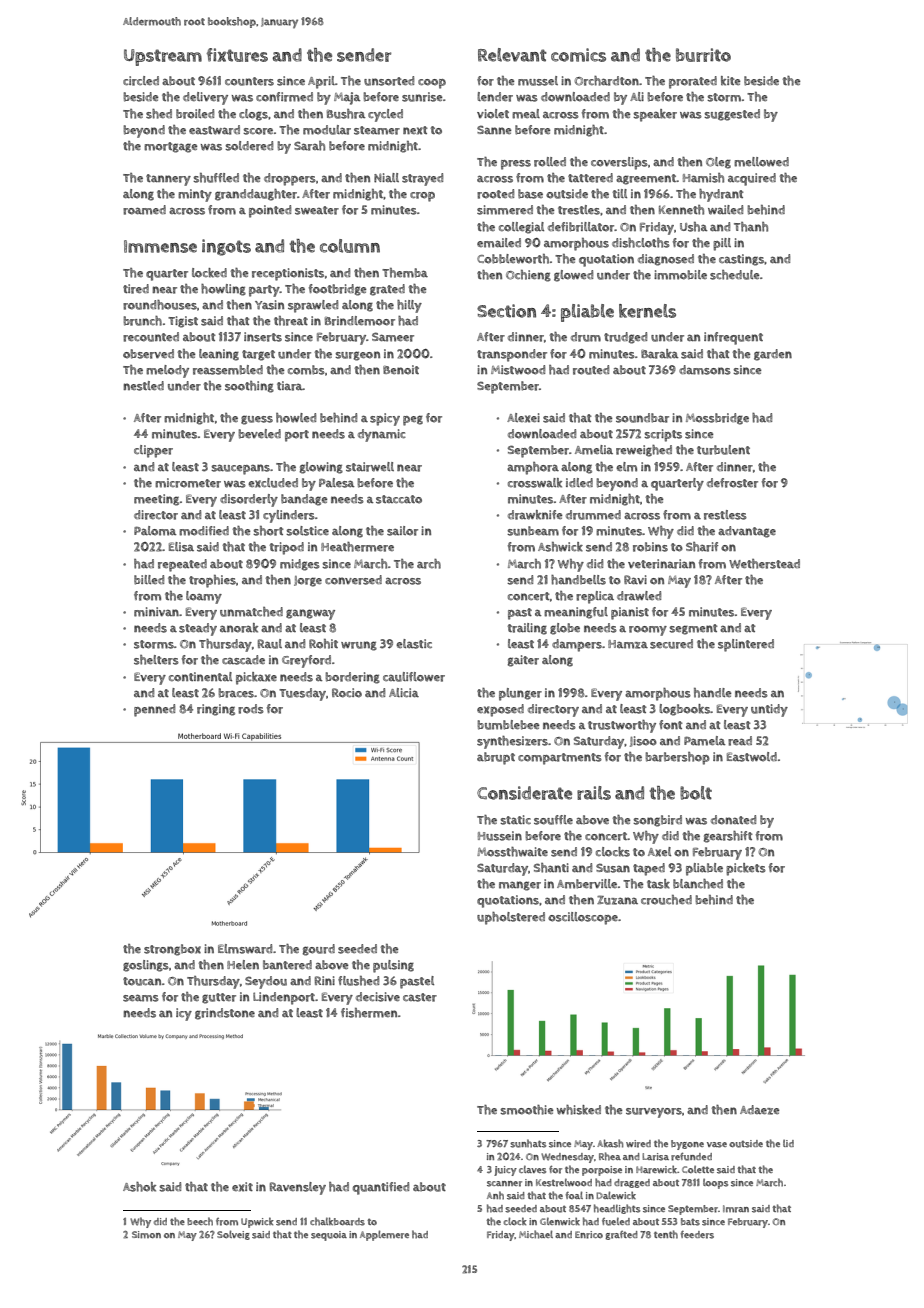 The height and width of the screenshot is (1308, 924). Describe the element at coordinates (641, 243) in the screenshot. I see `dishcloths` at that location.
